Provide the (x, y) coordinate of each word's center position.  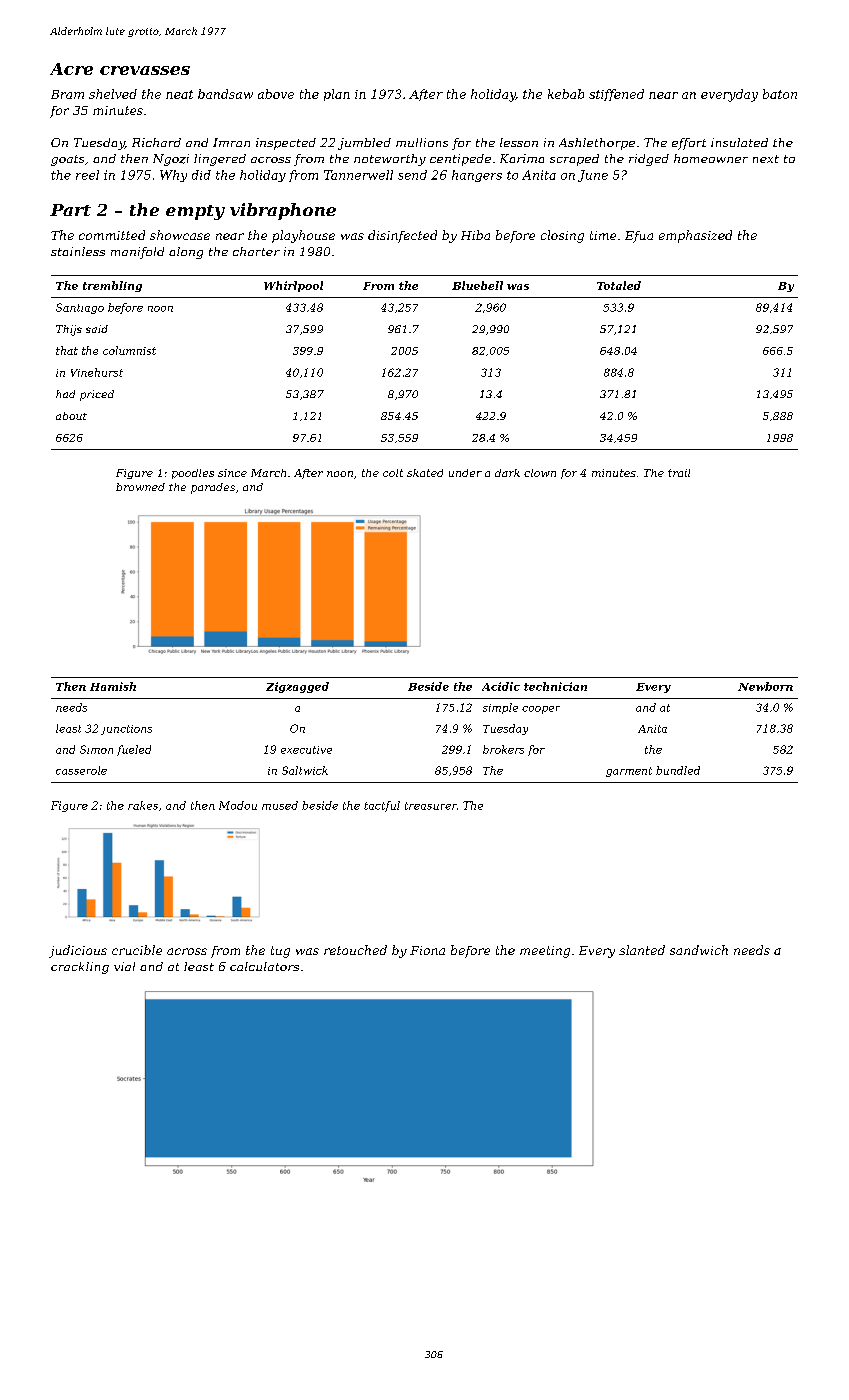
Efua (639, 237)
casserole (81, 770)
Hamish (113, 686)
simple (500, 708)
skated (425, 473)
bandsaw (225, 94)
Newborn (765, 686)
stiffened (616, 95)
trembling (112, 286)
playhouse (303, 236)
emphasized (695, 236)
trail (679, 473)
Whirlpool (293, 286)
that (67, 350)
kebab (566, 94)
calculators (264, 966)
